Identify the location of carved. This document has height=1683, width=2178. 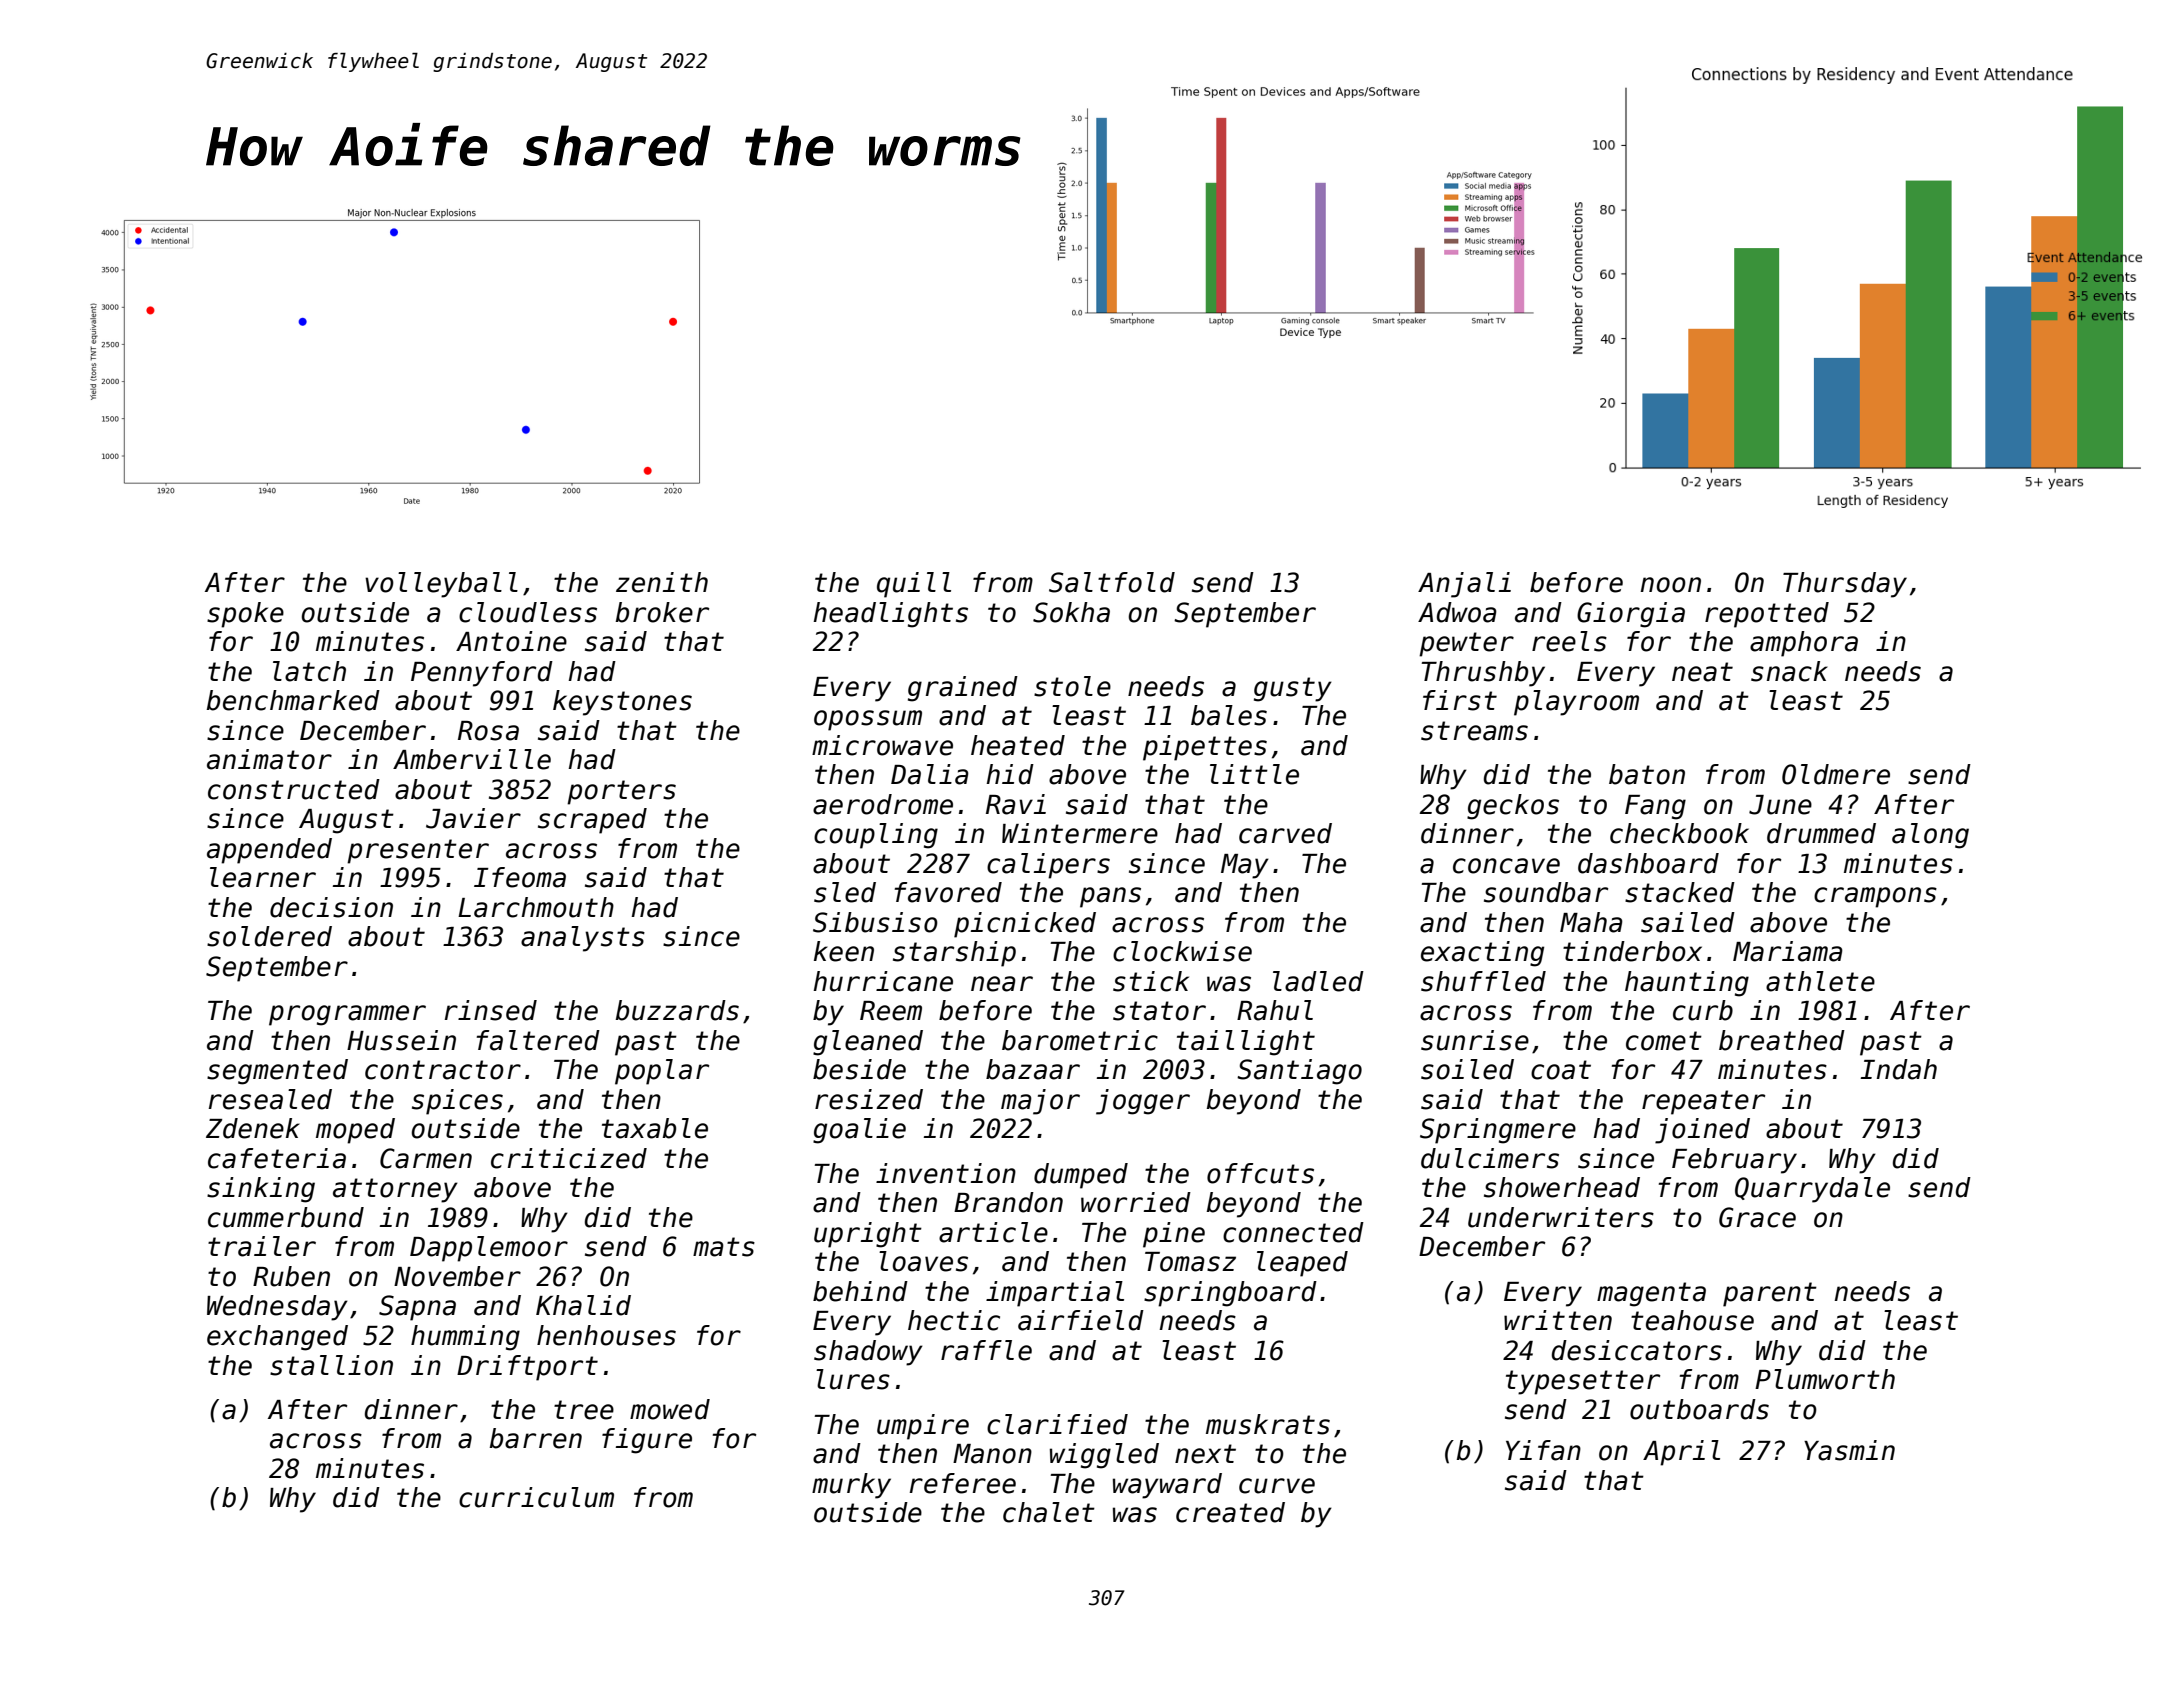
(1285, 833).
